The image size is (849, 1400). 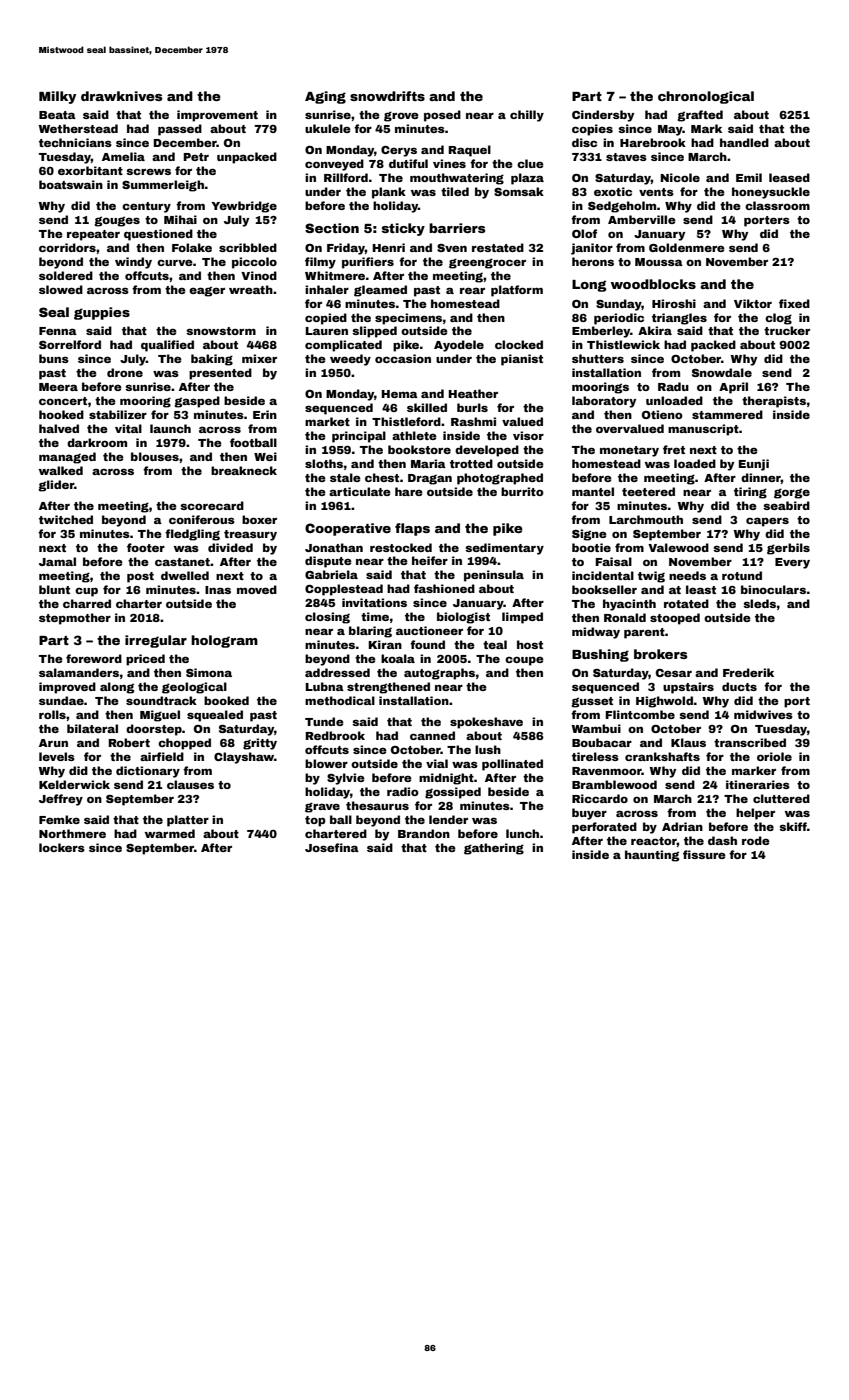 I want to click on chronological, so click(x=706, y=97).
